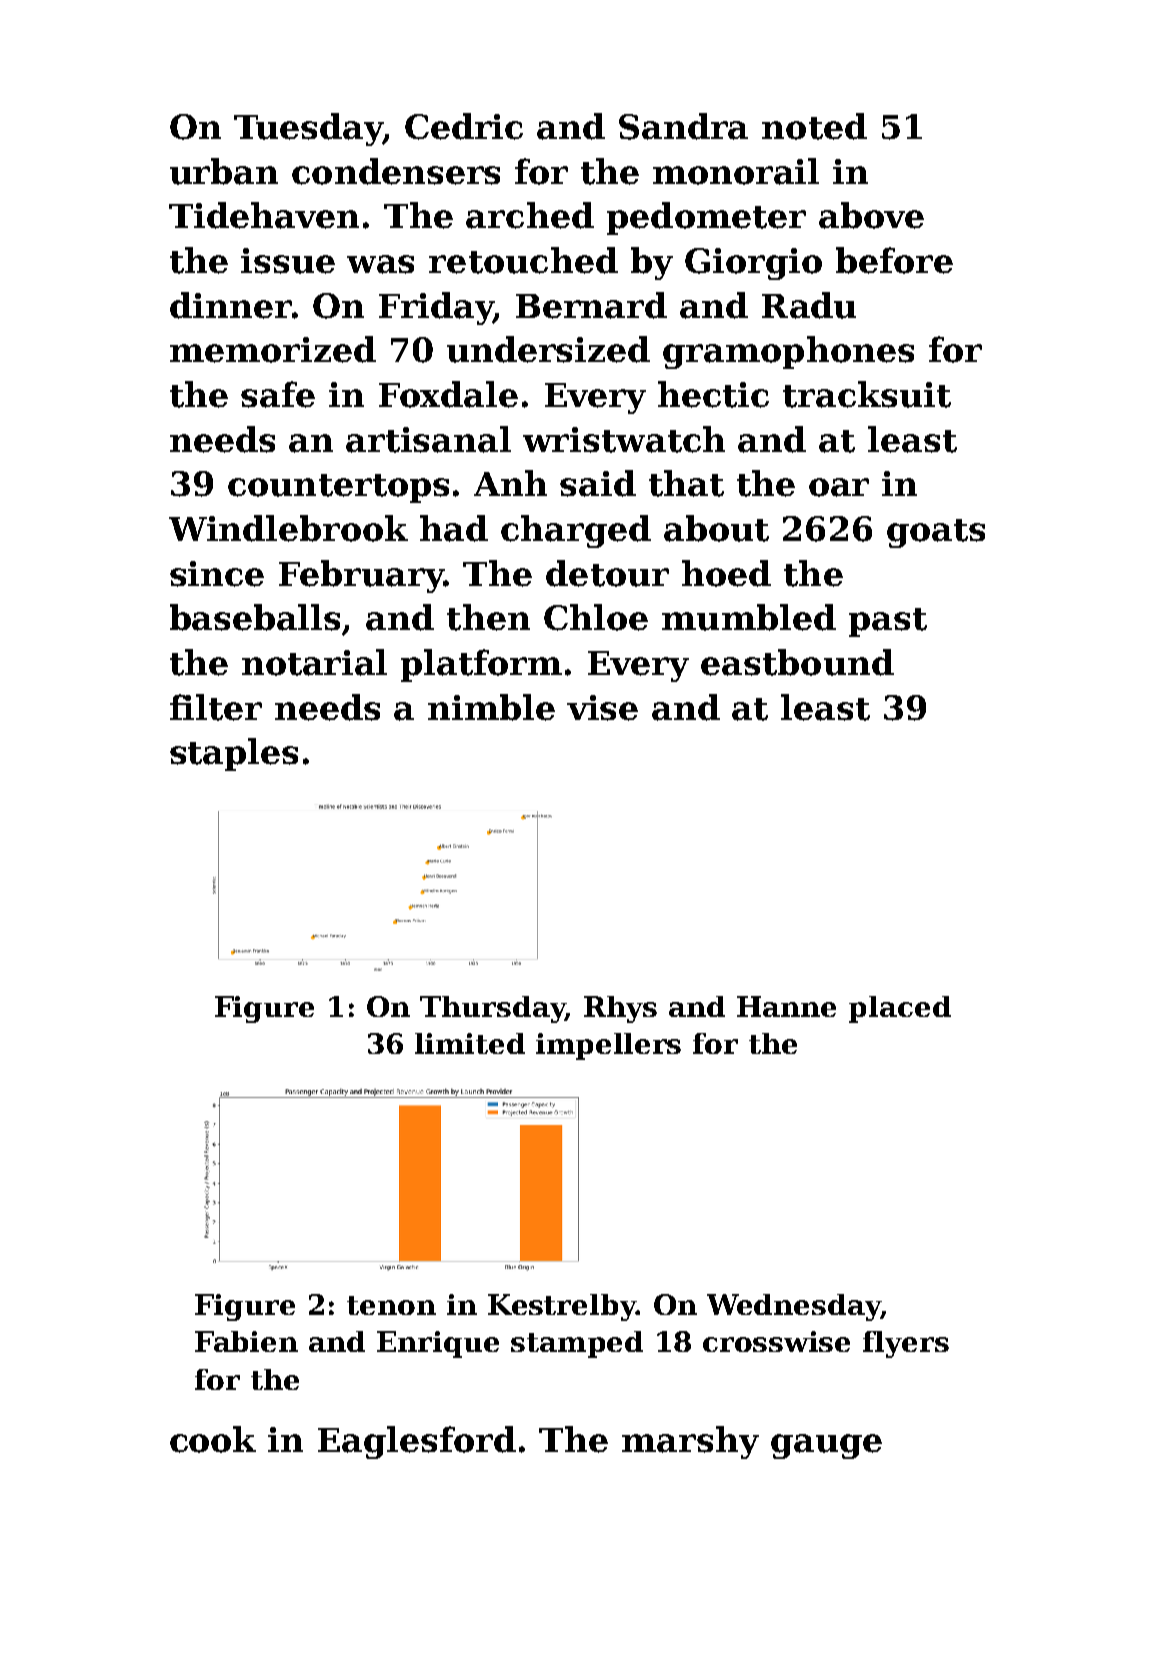  Describe the element at coordinates (396, 171) in the screenshot. I see `condensers` at that location.
